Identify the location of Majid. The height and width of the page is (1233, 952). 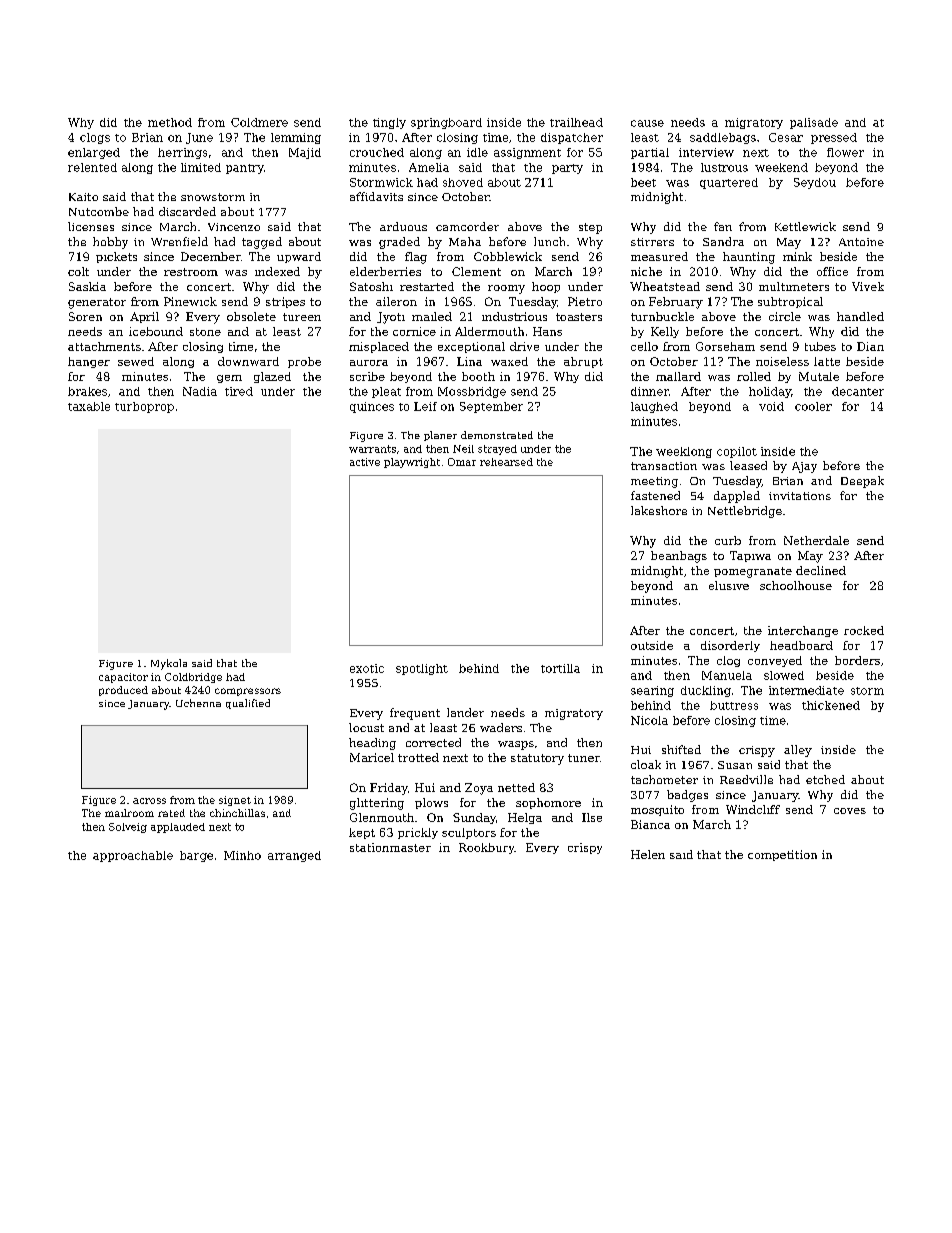
(305, 153).
